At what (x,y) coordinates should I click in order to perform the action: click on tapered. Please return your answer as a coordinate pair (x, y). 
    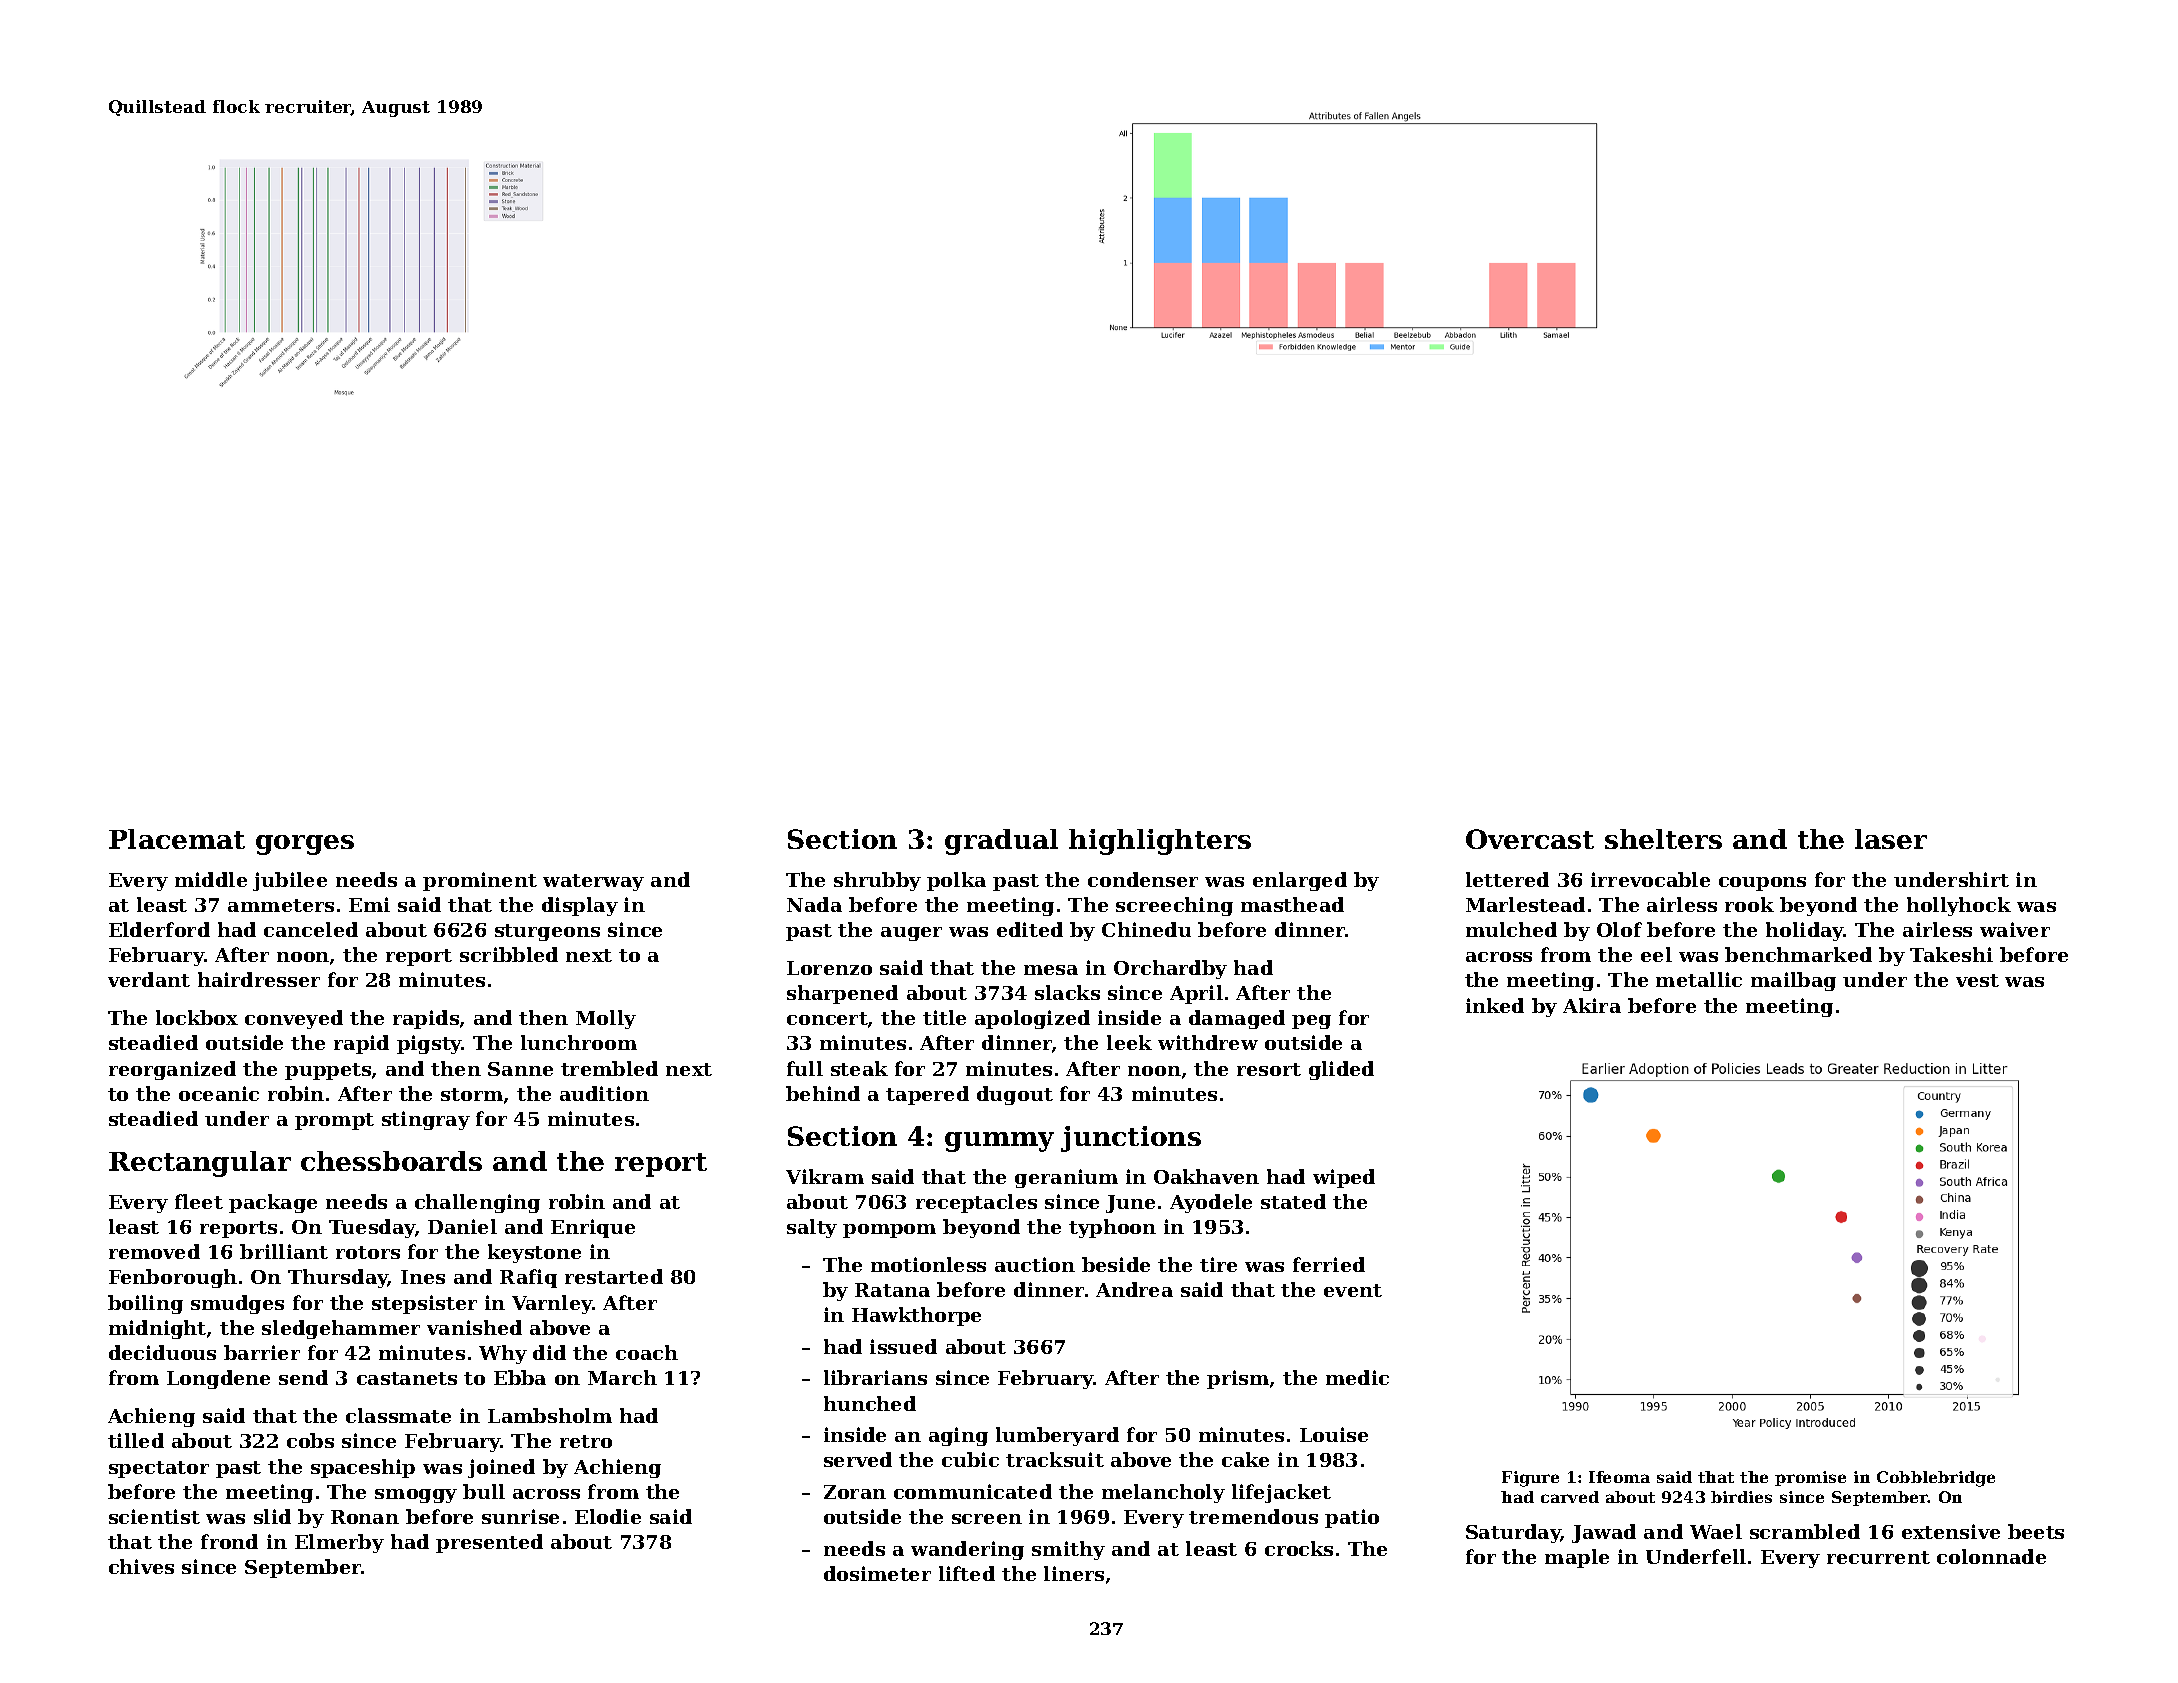
    Looking at the image, I should click on (927, 1095).
